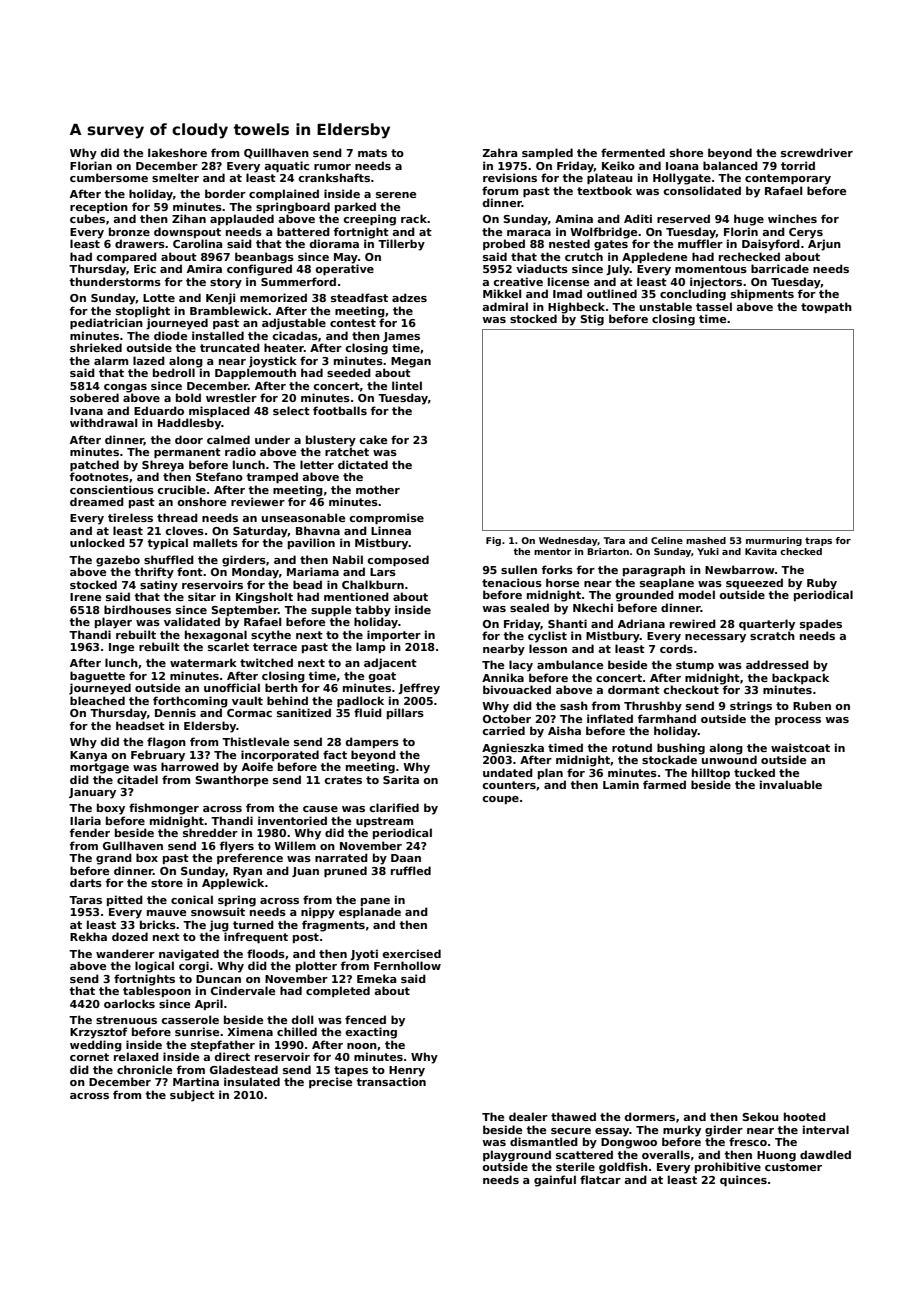 This screenshot has height=1308, width=924. What do you see at coordinates (555, 1181) in the screenshot?
I see `gainful` at bounding box center [555, 1181].
